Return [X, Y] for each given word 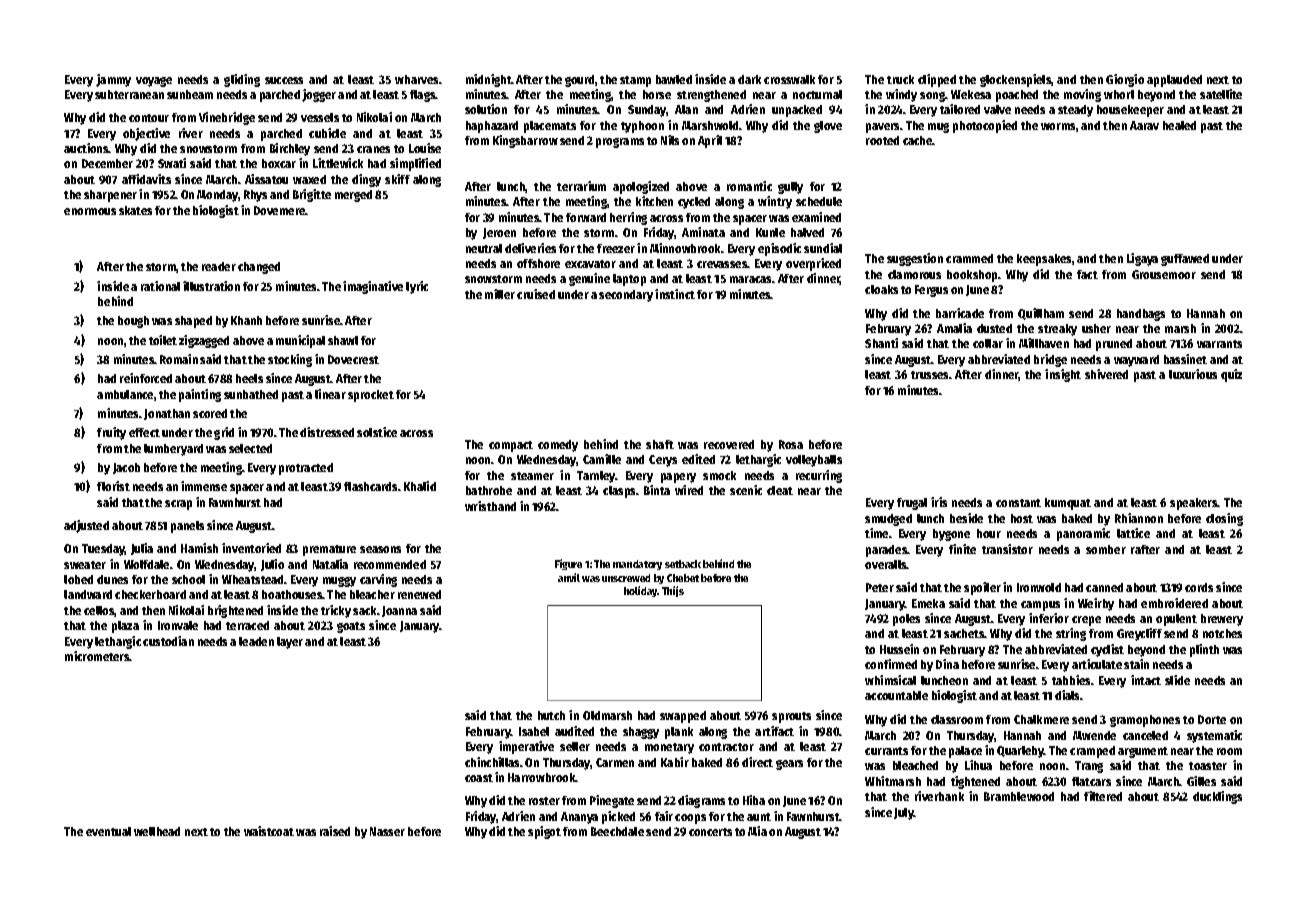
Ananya [579, 818]
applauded [1174, 81]
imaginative [373, 287]
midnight [489, 80]
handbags [1141, 315]
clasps [619, 492]
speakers [1194, 504]
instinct [675, 294]
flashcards [370, 486]
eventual [108, 831]
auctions [86, 148]
